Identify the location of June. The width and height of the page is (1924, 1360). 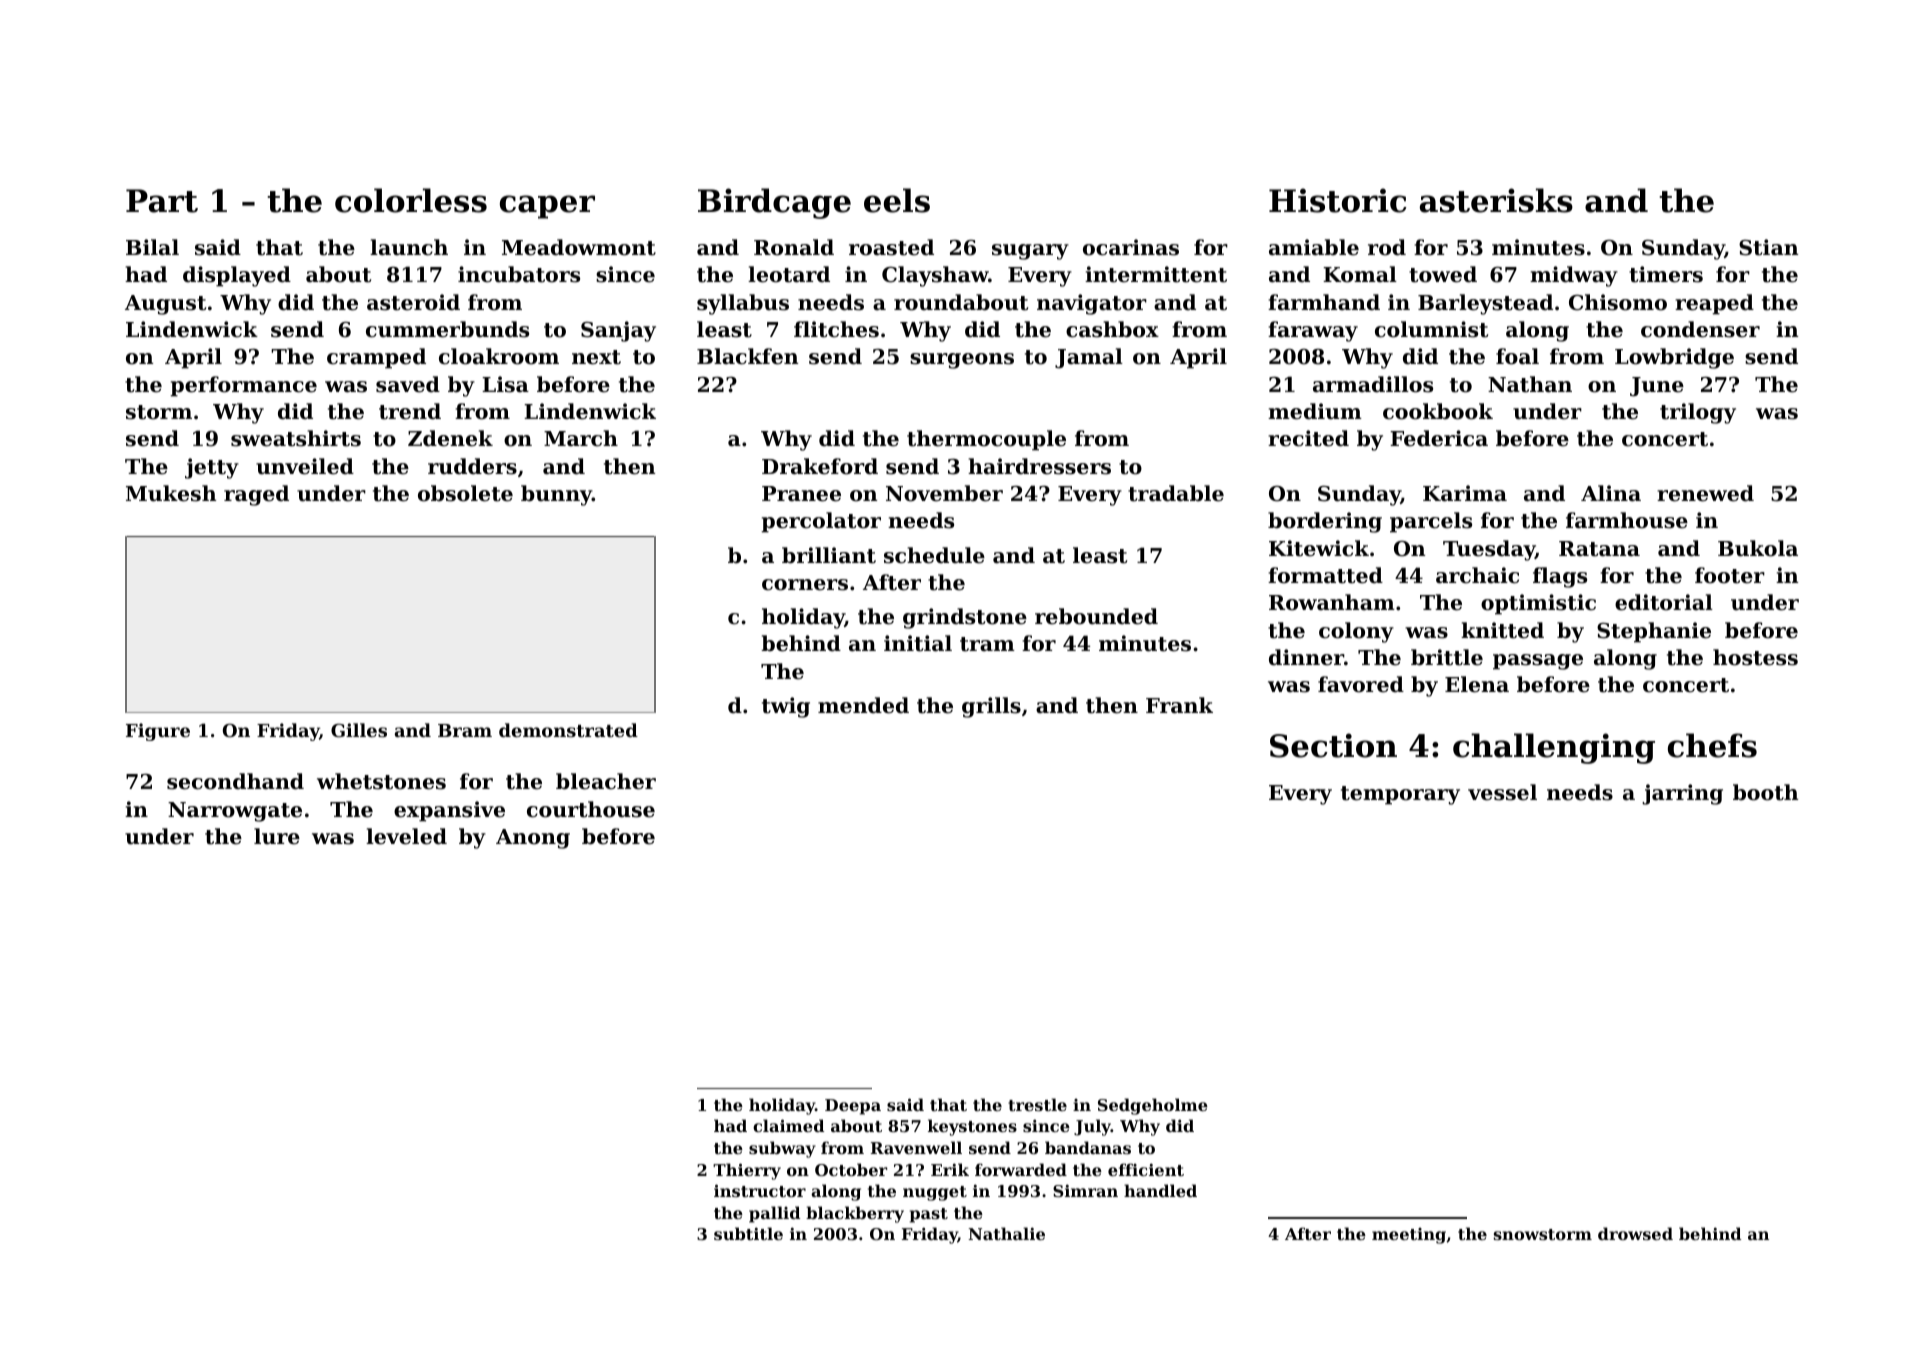
(1657, 387).
